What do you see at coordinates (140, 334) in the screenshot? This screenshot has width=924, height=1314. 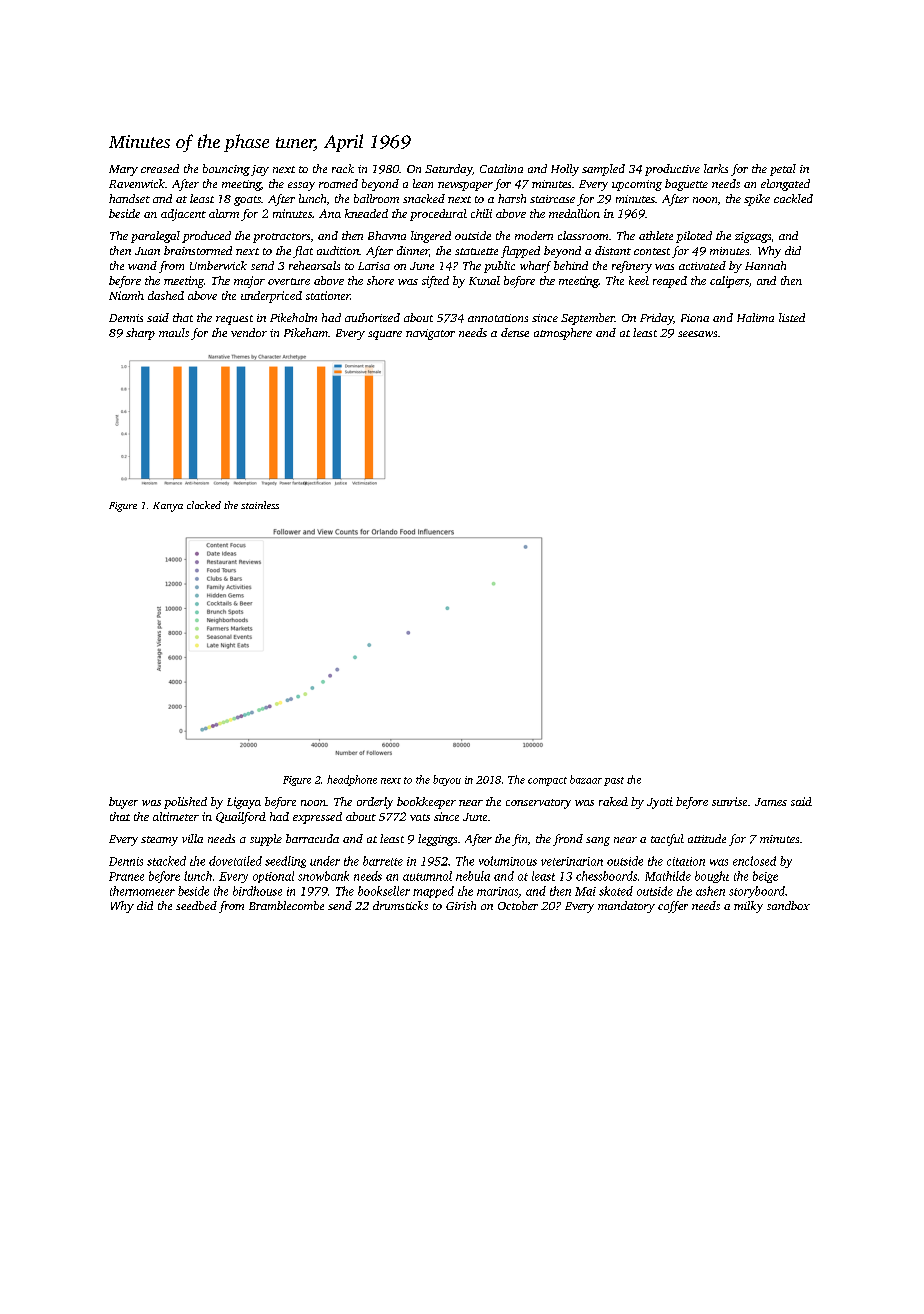 I see `sharp` at bounding box center [140, 334].
